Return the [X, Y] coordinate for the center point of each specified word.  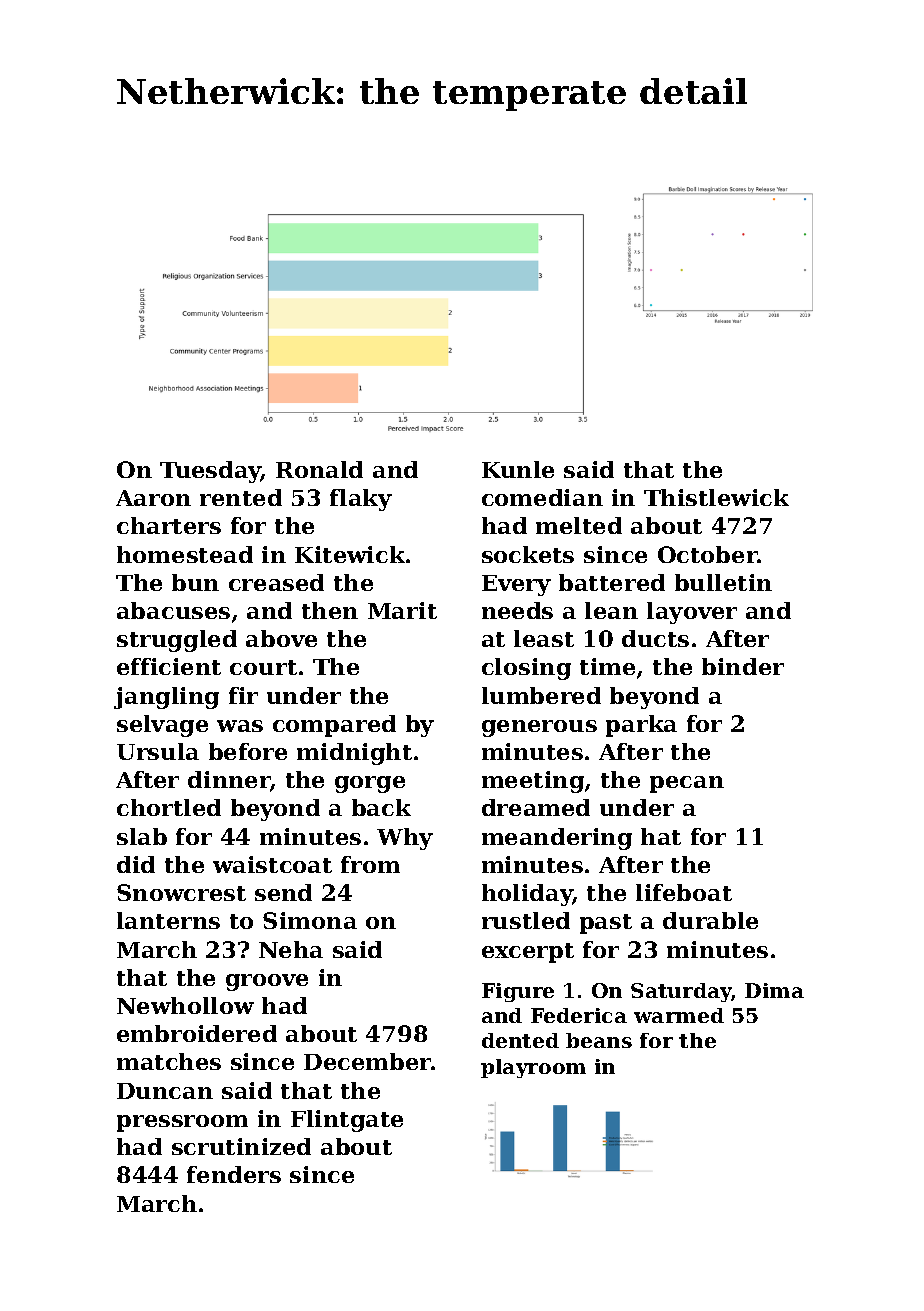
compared [334, 726]
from [370, 864]
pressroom [182, 1123]
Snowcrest [181, 892]
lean [611, 610]
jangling [166, 698]
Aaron [153, 498]
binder [743, 666]
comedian [542, 497]
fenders [234, 1174]
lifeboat [684, 892]
